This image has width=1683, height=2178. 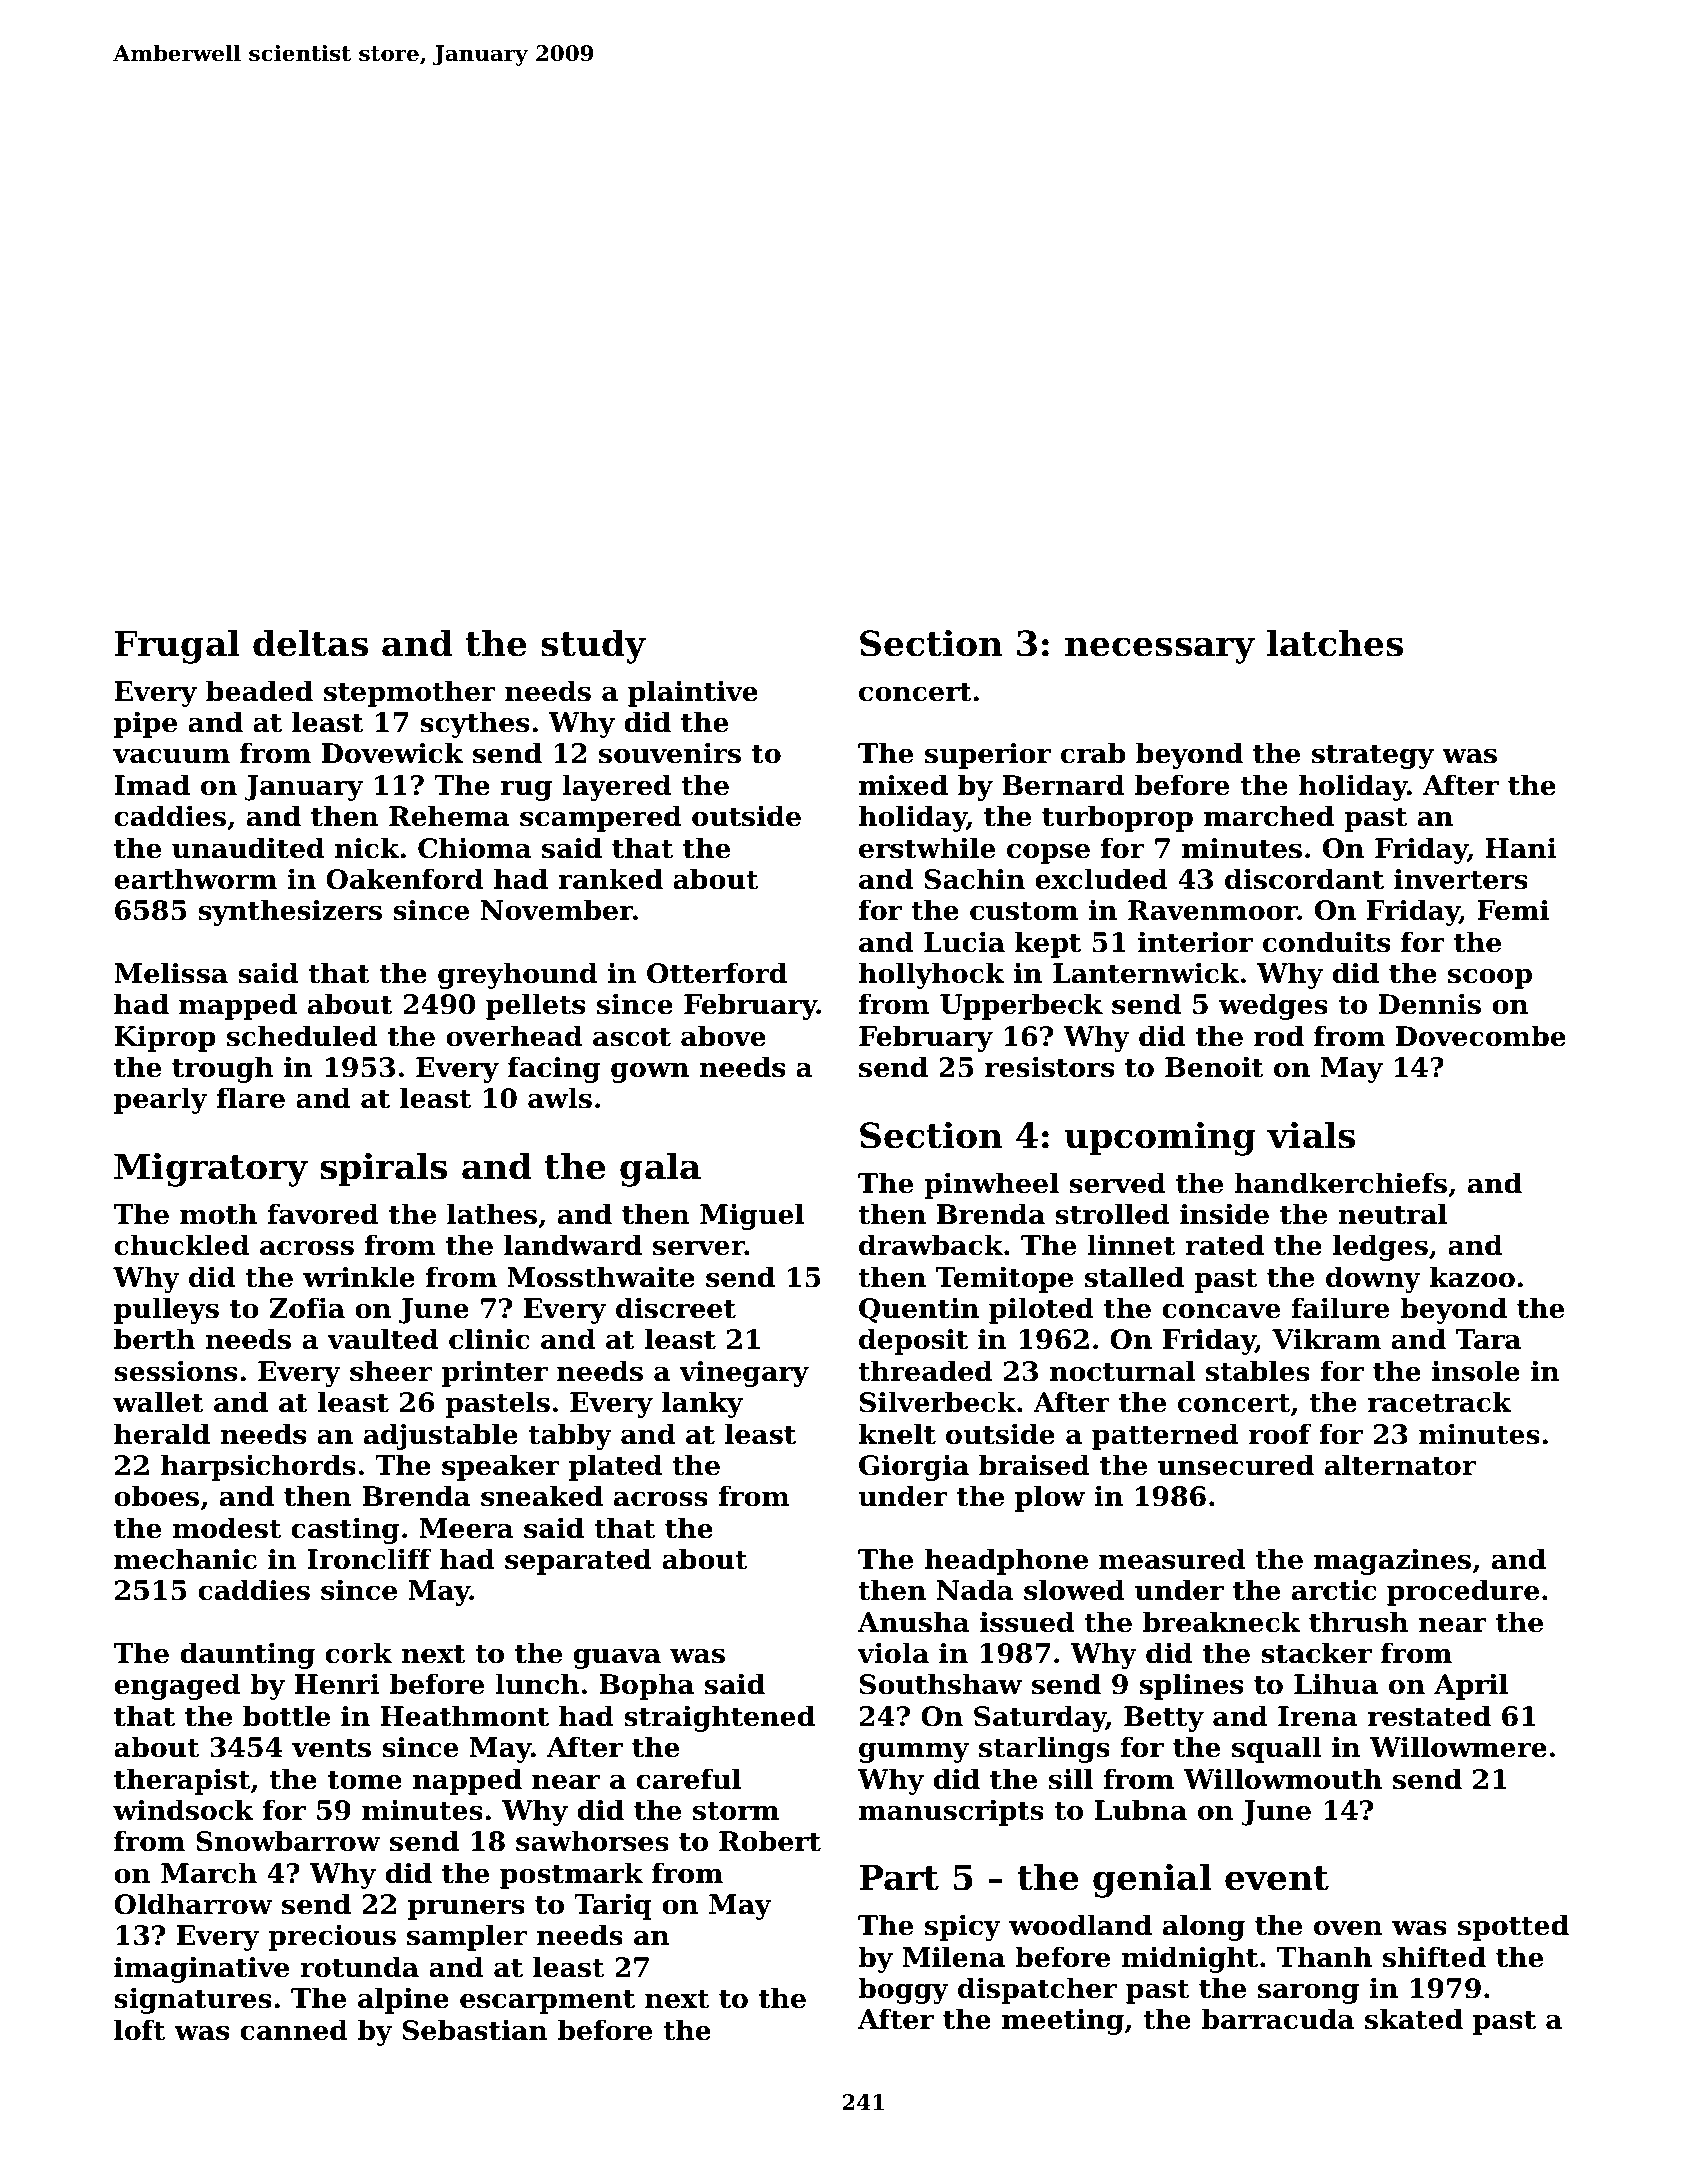 What do you see at coordinates (1160, 650) in the image?
I see `necessary` at bounding box center [1160, 650].
